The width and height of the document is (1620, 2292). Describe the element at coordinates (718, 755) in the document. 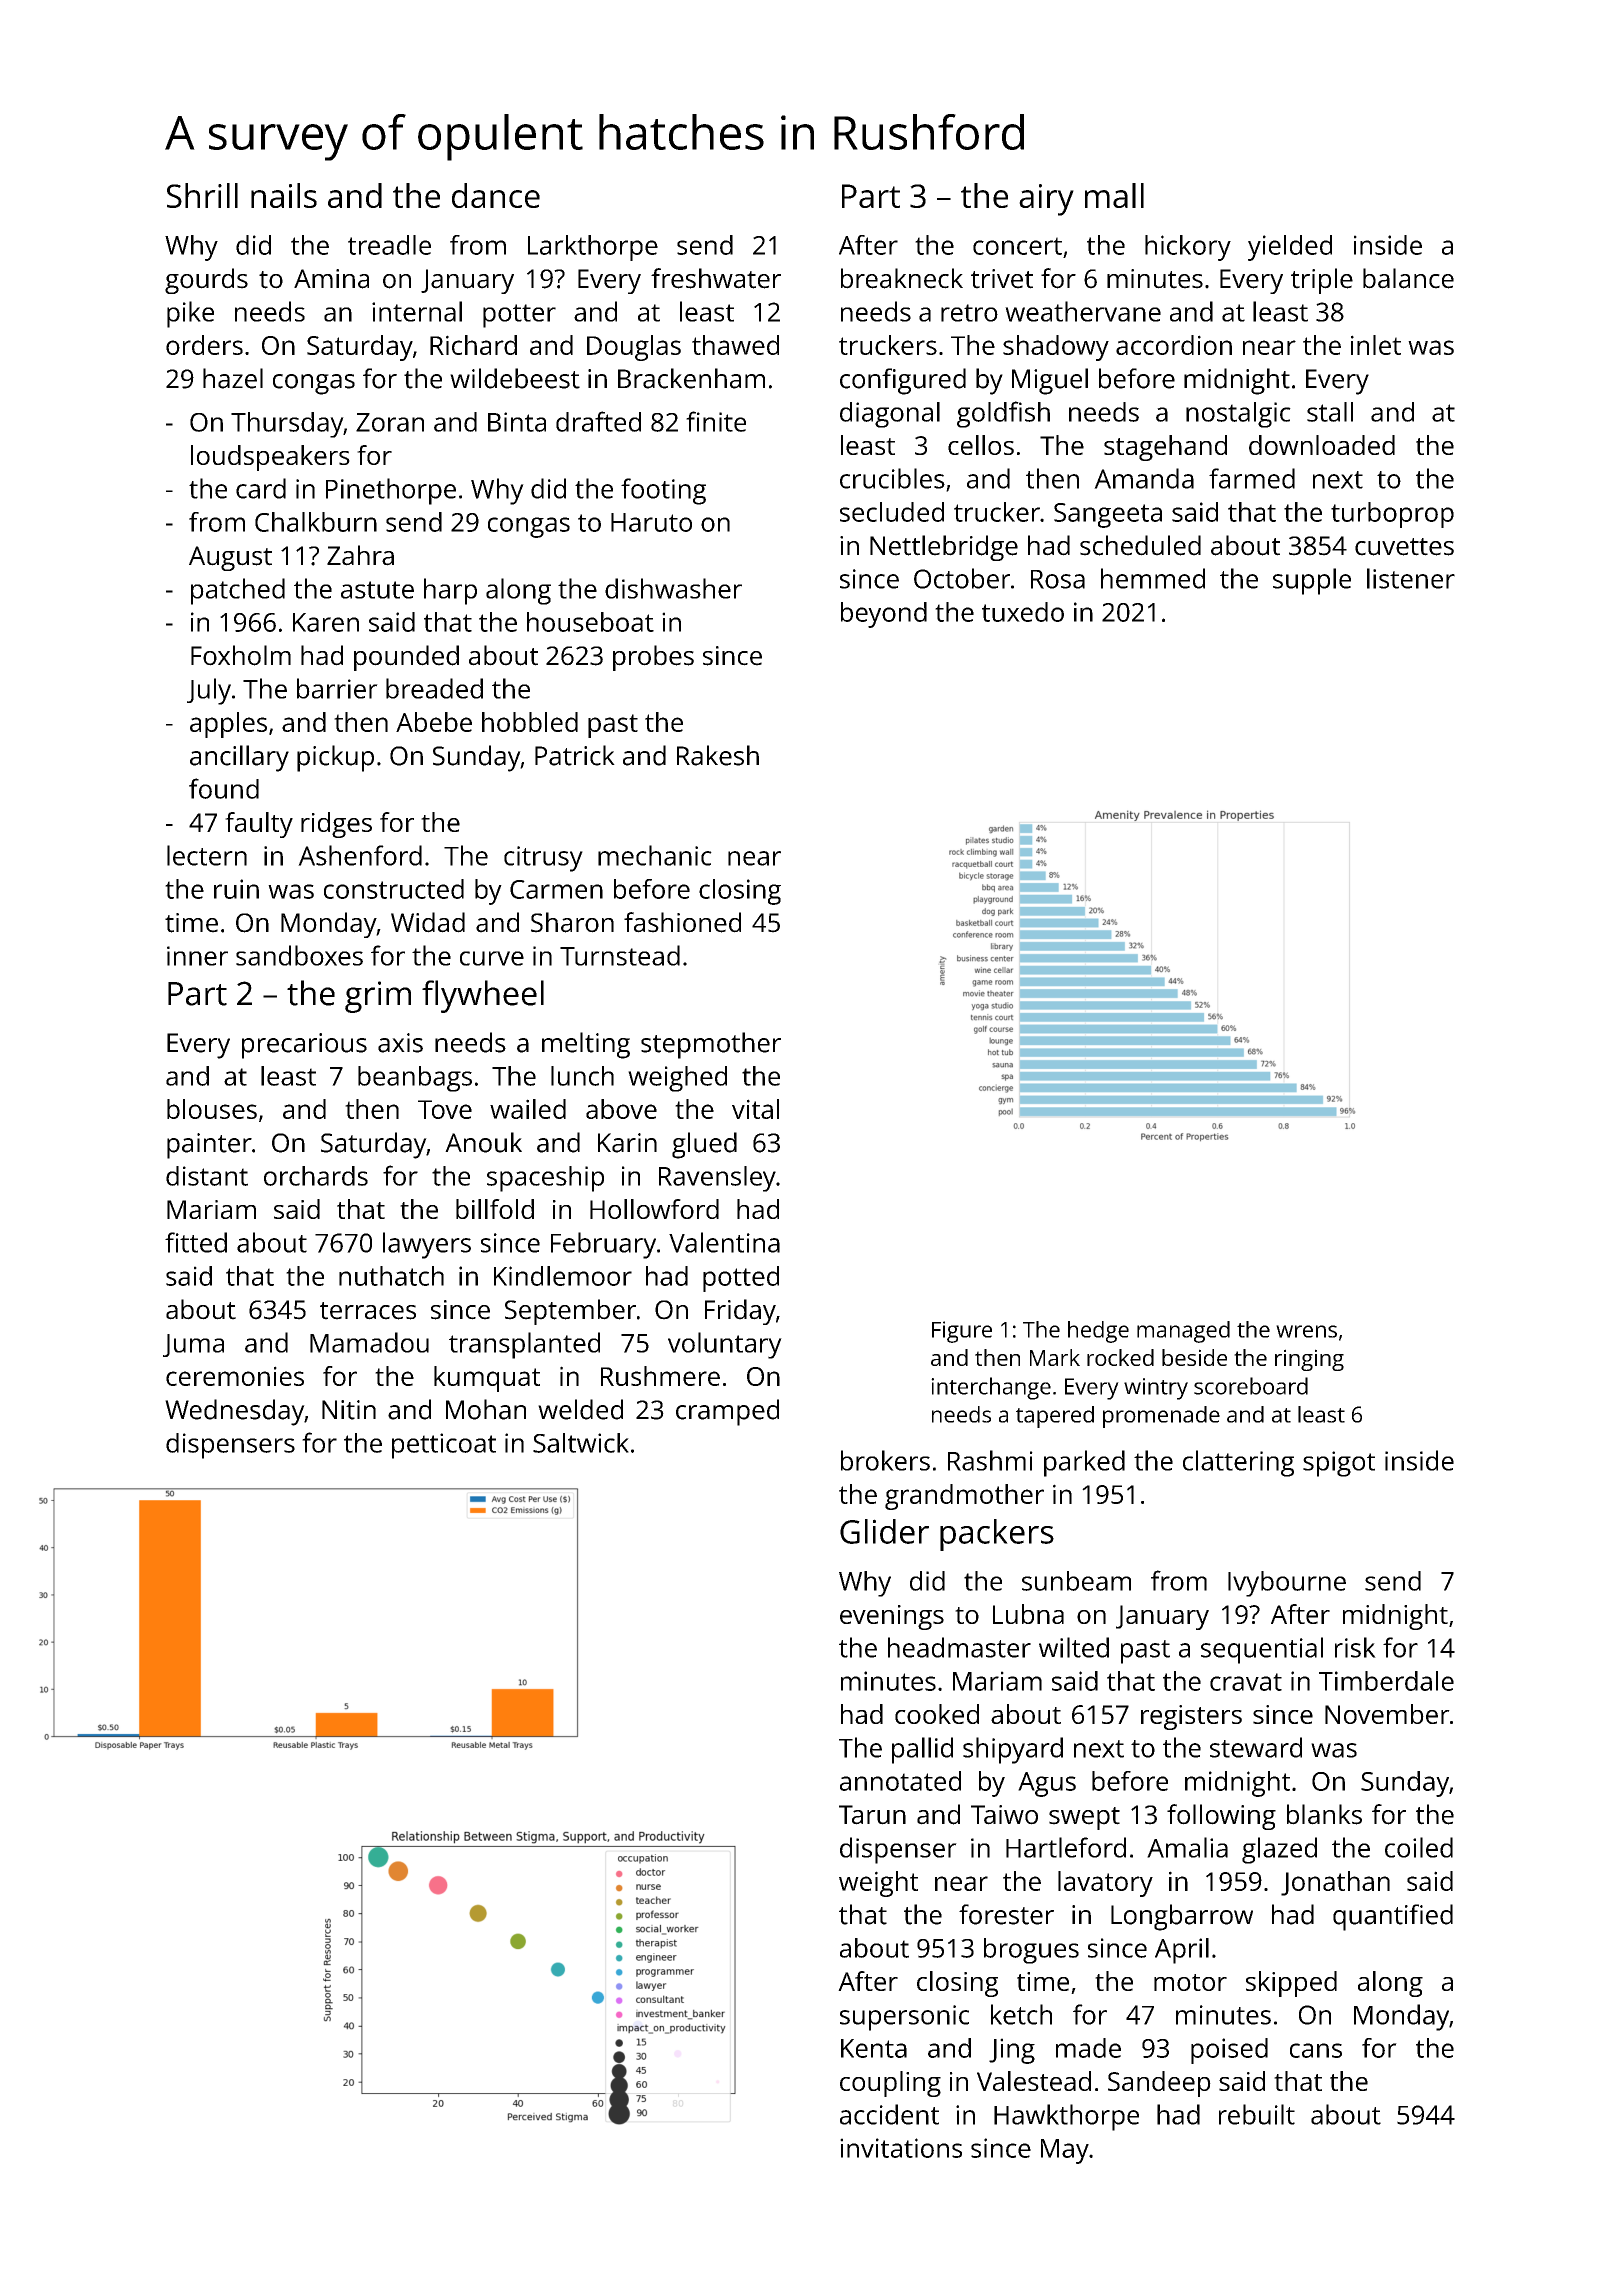

I see `Rakesh` at that location.
